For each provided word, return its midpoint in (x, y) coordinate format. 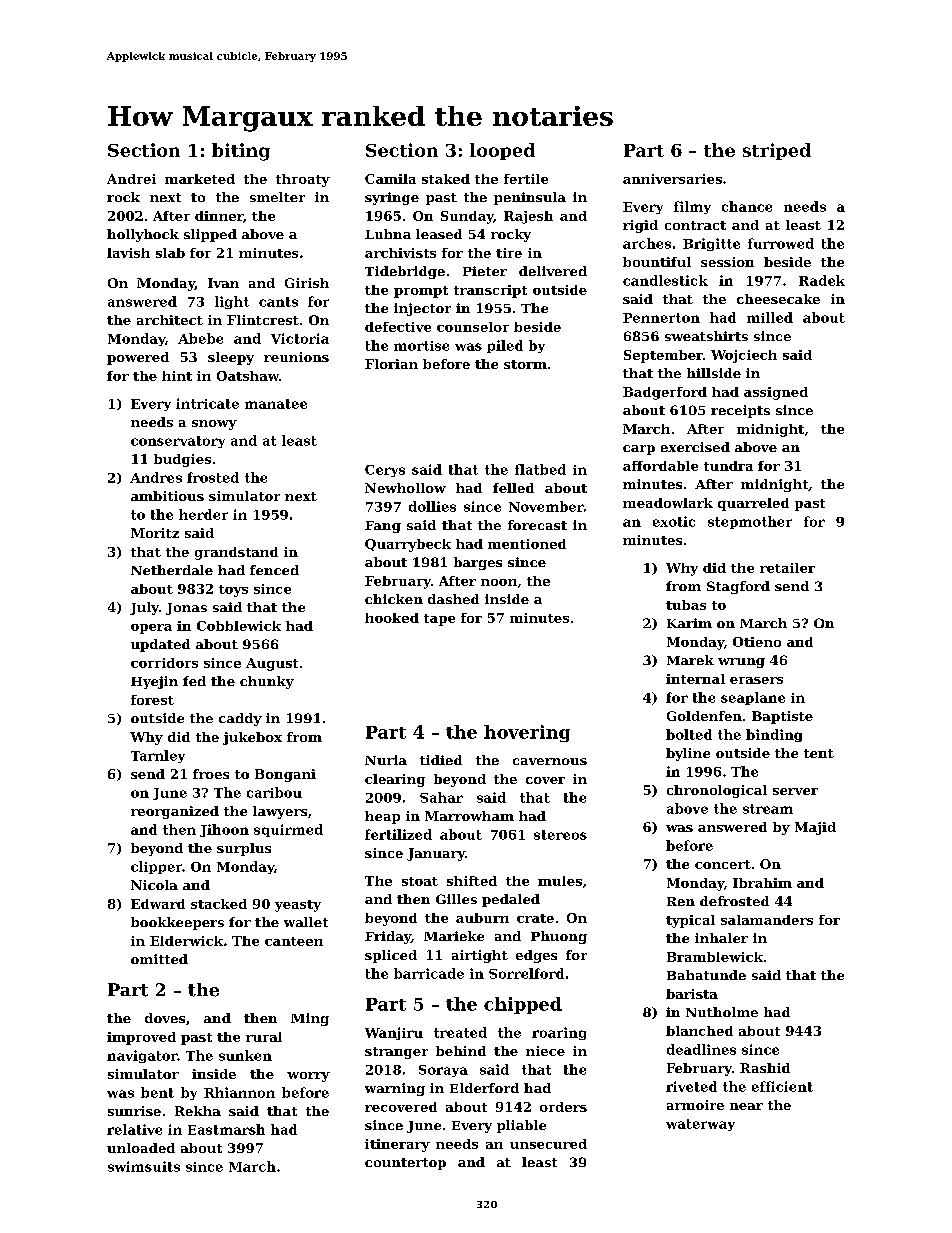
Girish (307, 283)
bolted (689, 734)
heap (382, 817)
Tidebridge (405, 272)
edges (536, 956)
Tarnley (158, 756)
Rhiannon (239, 1092)
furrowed (781, 243)
